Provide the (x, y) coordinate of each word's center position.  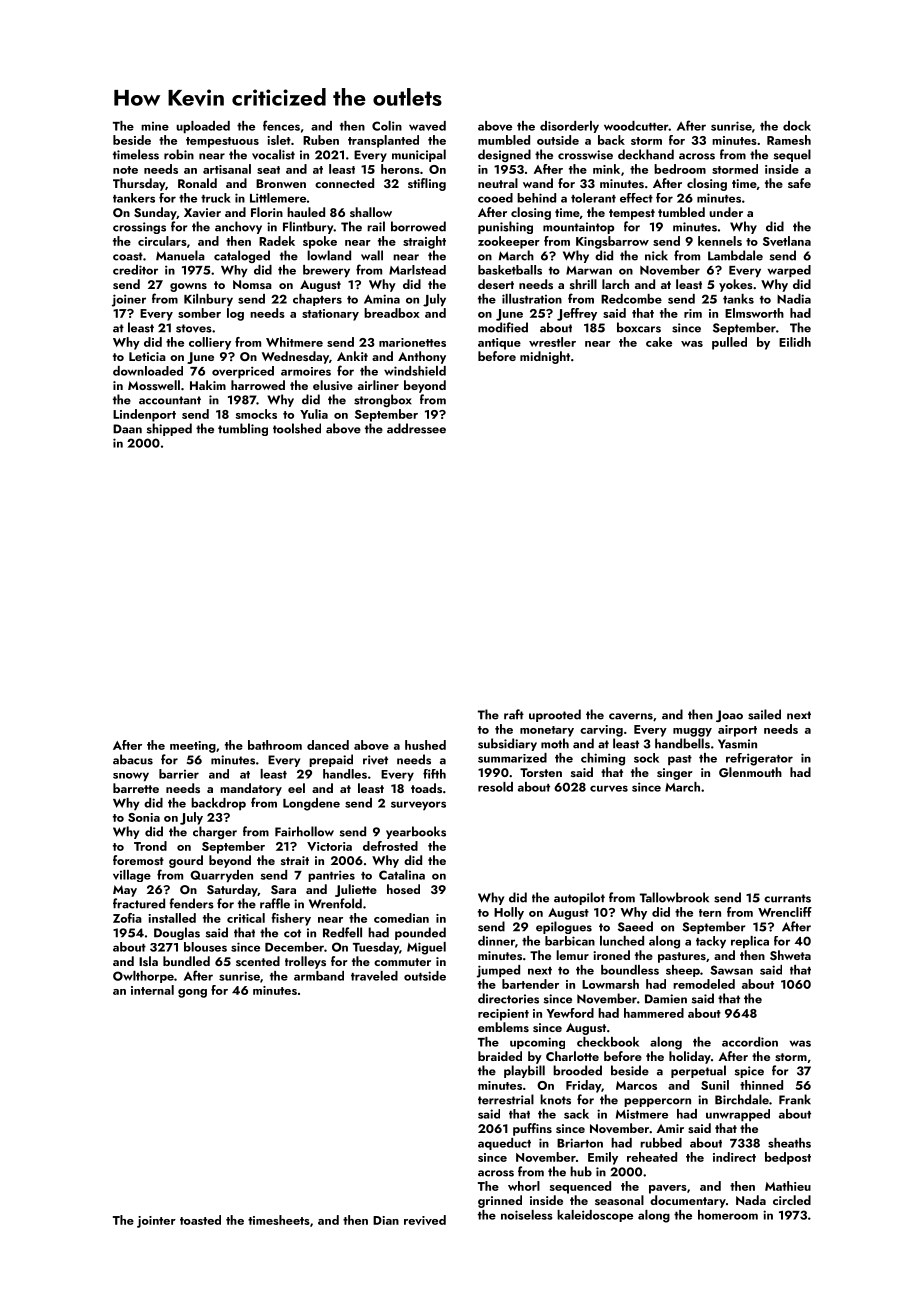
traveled (374, 976)
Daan (127, 429)
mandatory (251, 789)
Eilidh (795, 342)
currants (787, 898)
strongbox (383, 400)
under (726, 212)
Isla (148, 961)
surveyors (418, 805)
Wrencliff (785, 912)
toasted (200, 1220)
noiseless (527, 1215)
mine (155, 126)
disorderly (569, 127)
